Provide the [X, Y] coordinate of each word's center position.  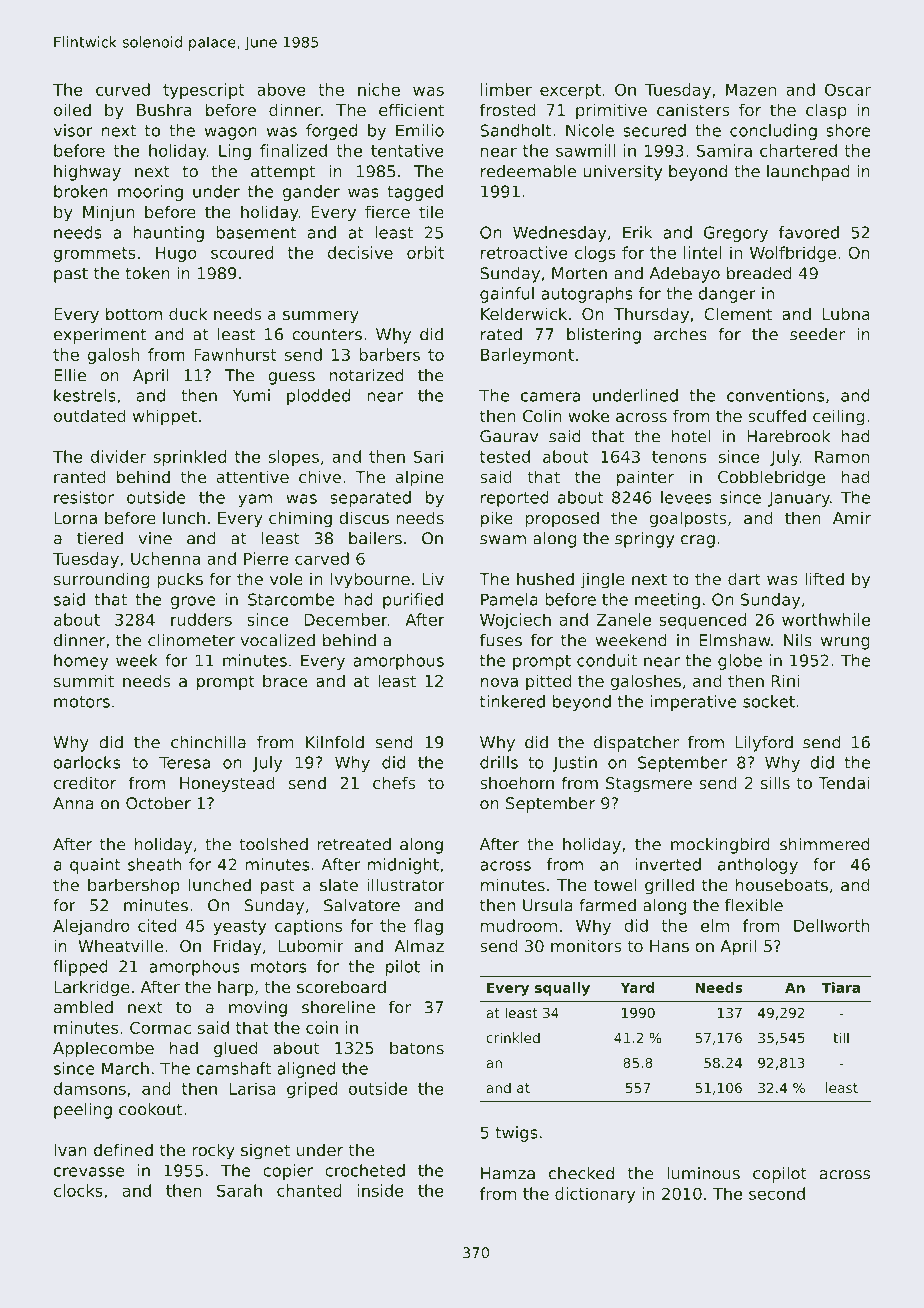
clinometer [191, 640]
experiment [100, 336]
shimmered [825, 844]
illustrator [406, 884]
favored [809, 232]
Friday [237, 947]
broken [81, 191]
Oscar [848, 89]
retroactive [524, 252]
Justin [574, 764]
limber [506, 89]
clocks [78, 1190]
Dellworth [832, 925]
